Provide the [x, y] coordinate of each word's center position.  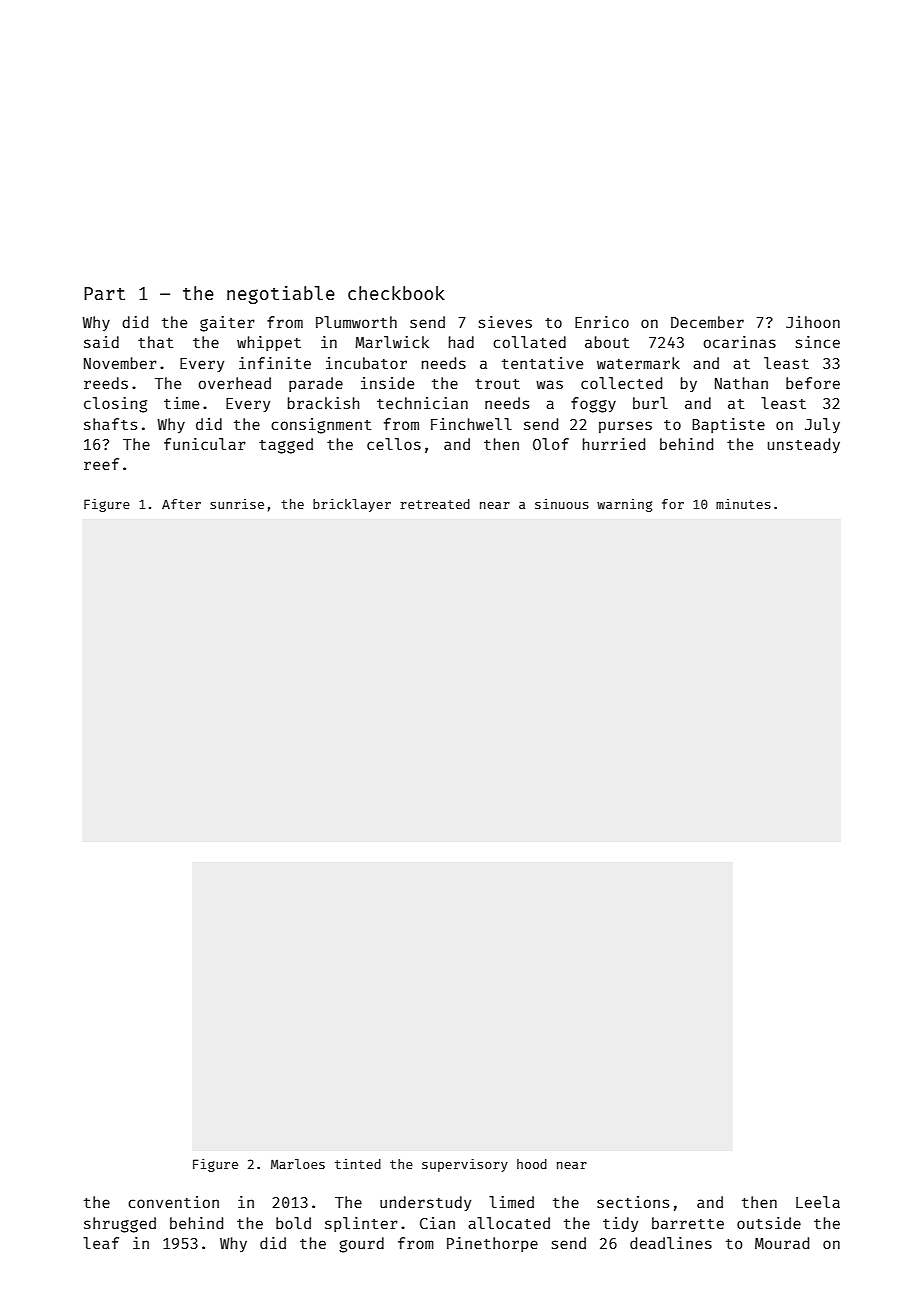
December [707, 322]
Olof [551, 444]
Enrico [602, 322]
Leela [818, 1202]
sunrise [237, 504]
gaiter [227, 324]
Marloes [298, 1164]
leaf [101, 1243]
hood [532, 1164]
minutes [743, 504]
